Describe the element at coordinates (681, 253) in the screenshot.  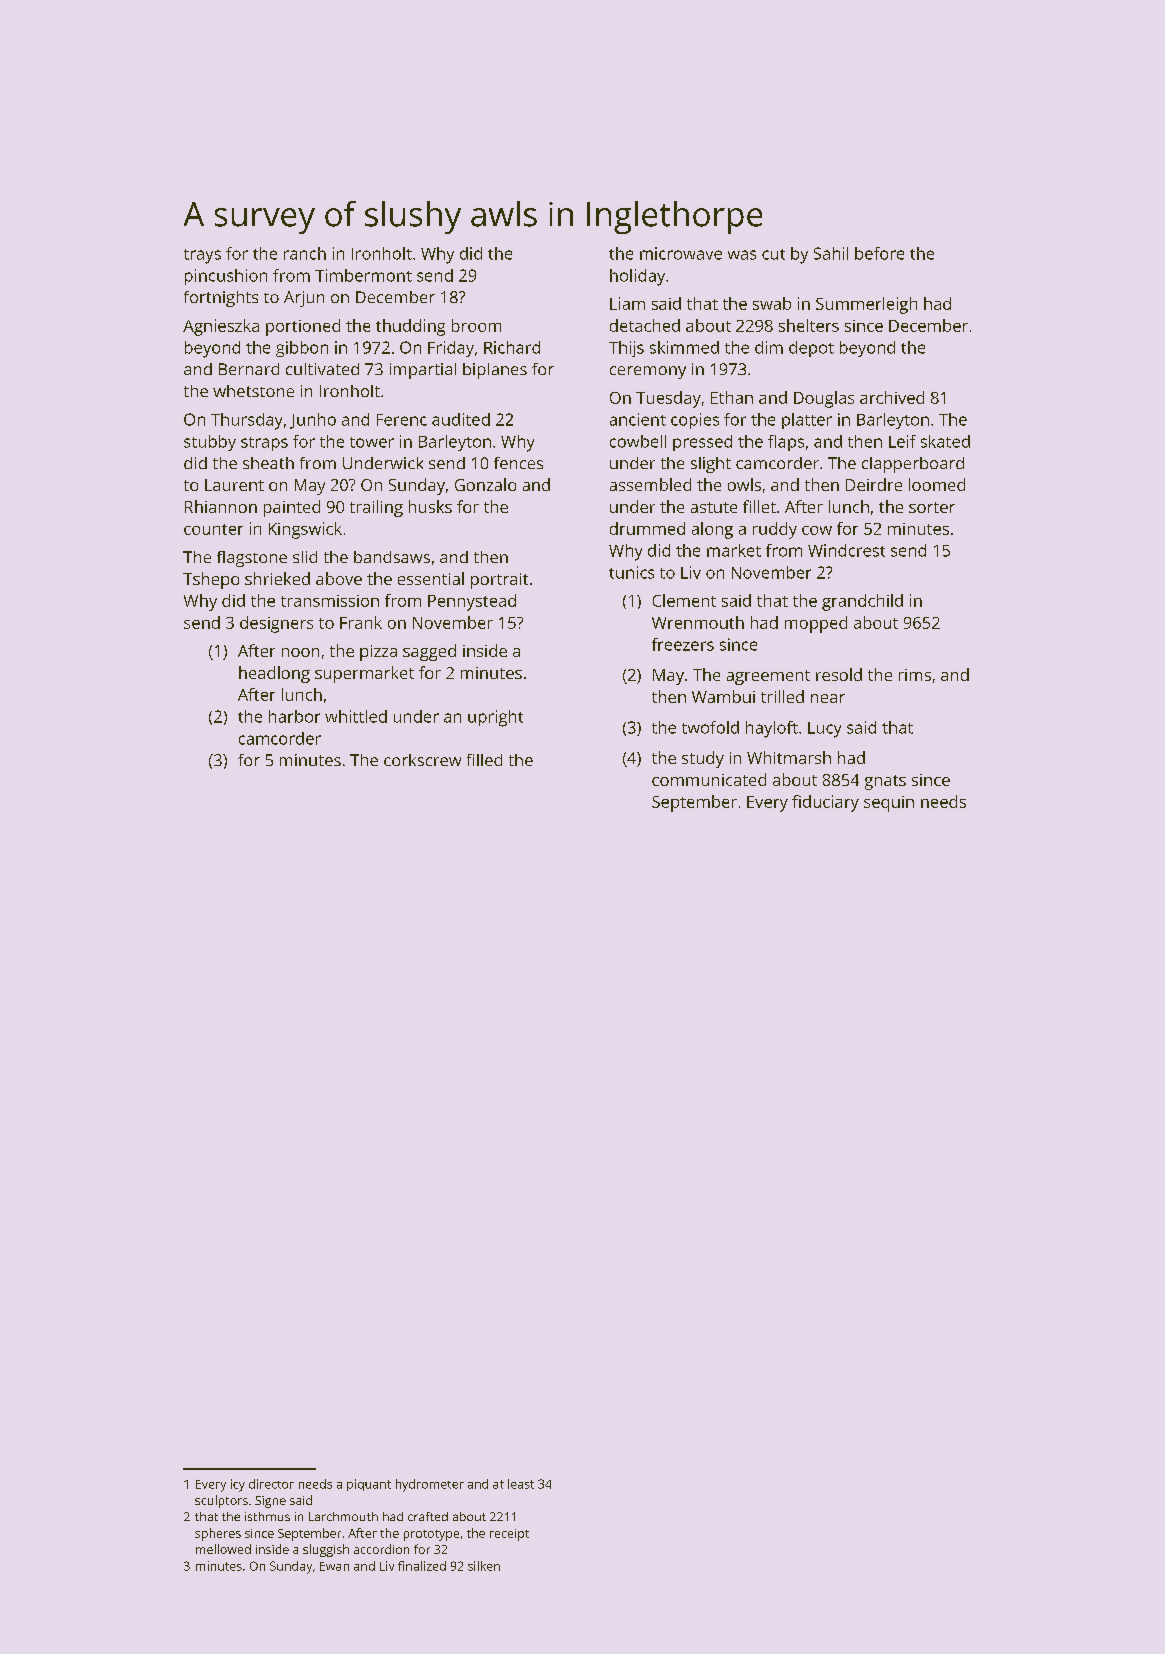
I see `microwave` at that location.
